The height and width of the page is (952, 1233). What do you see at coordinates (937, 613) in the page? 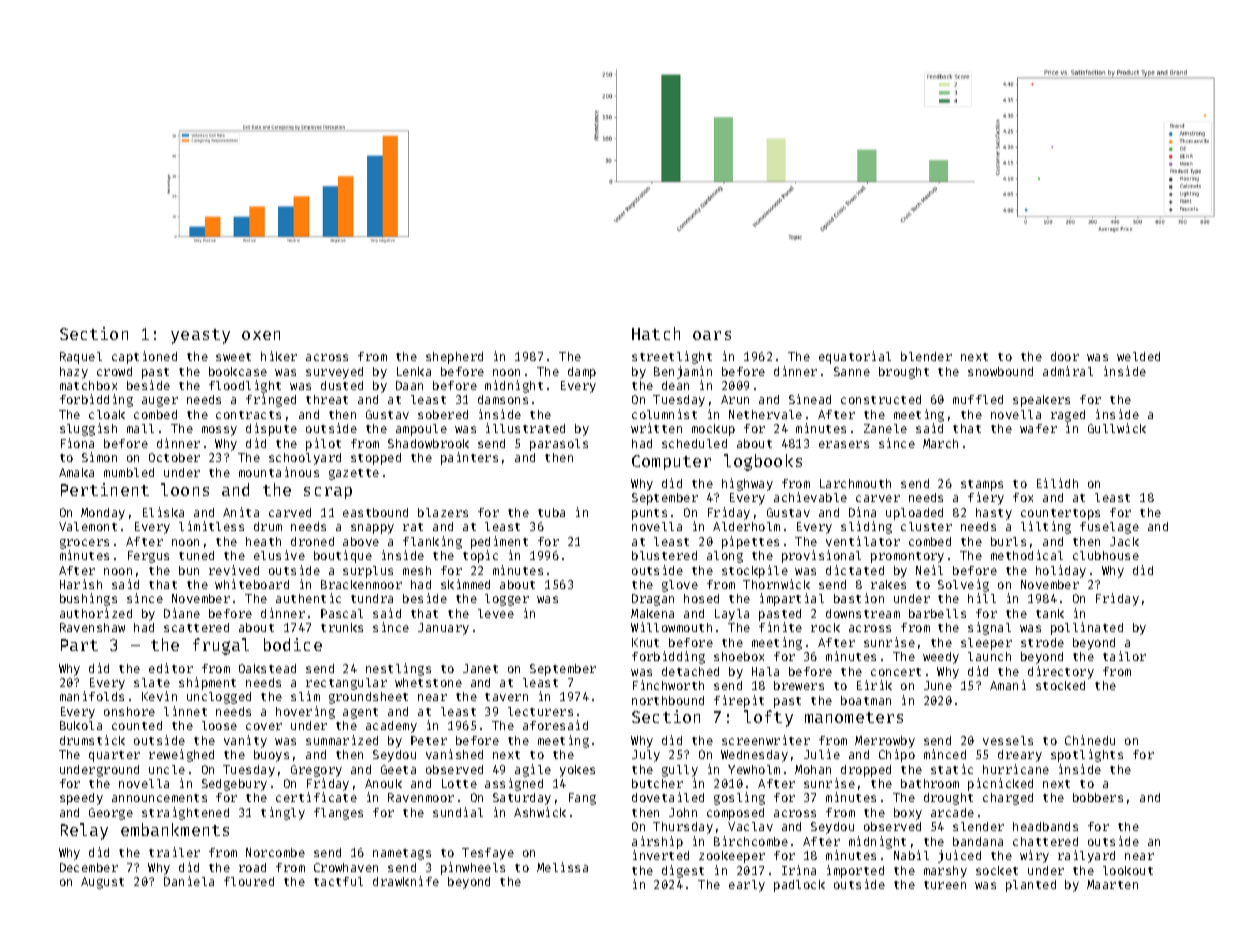
I see `barbells` at bounding box center [937, 613].
